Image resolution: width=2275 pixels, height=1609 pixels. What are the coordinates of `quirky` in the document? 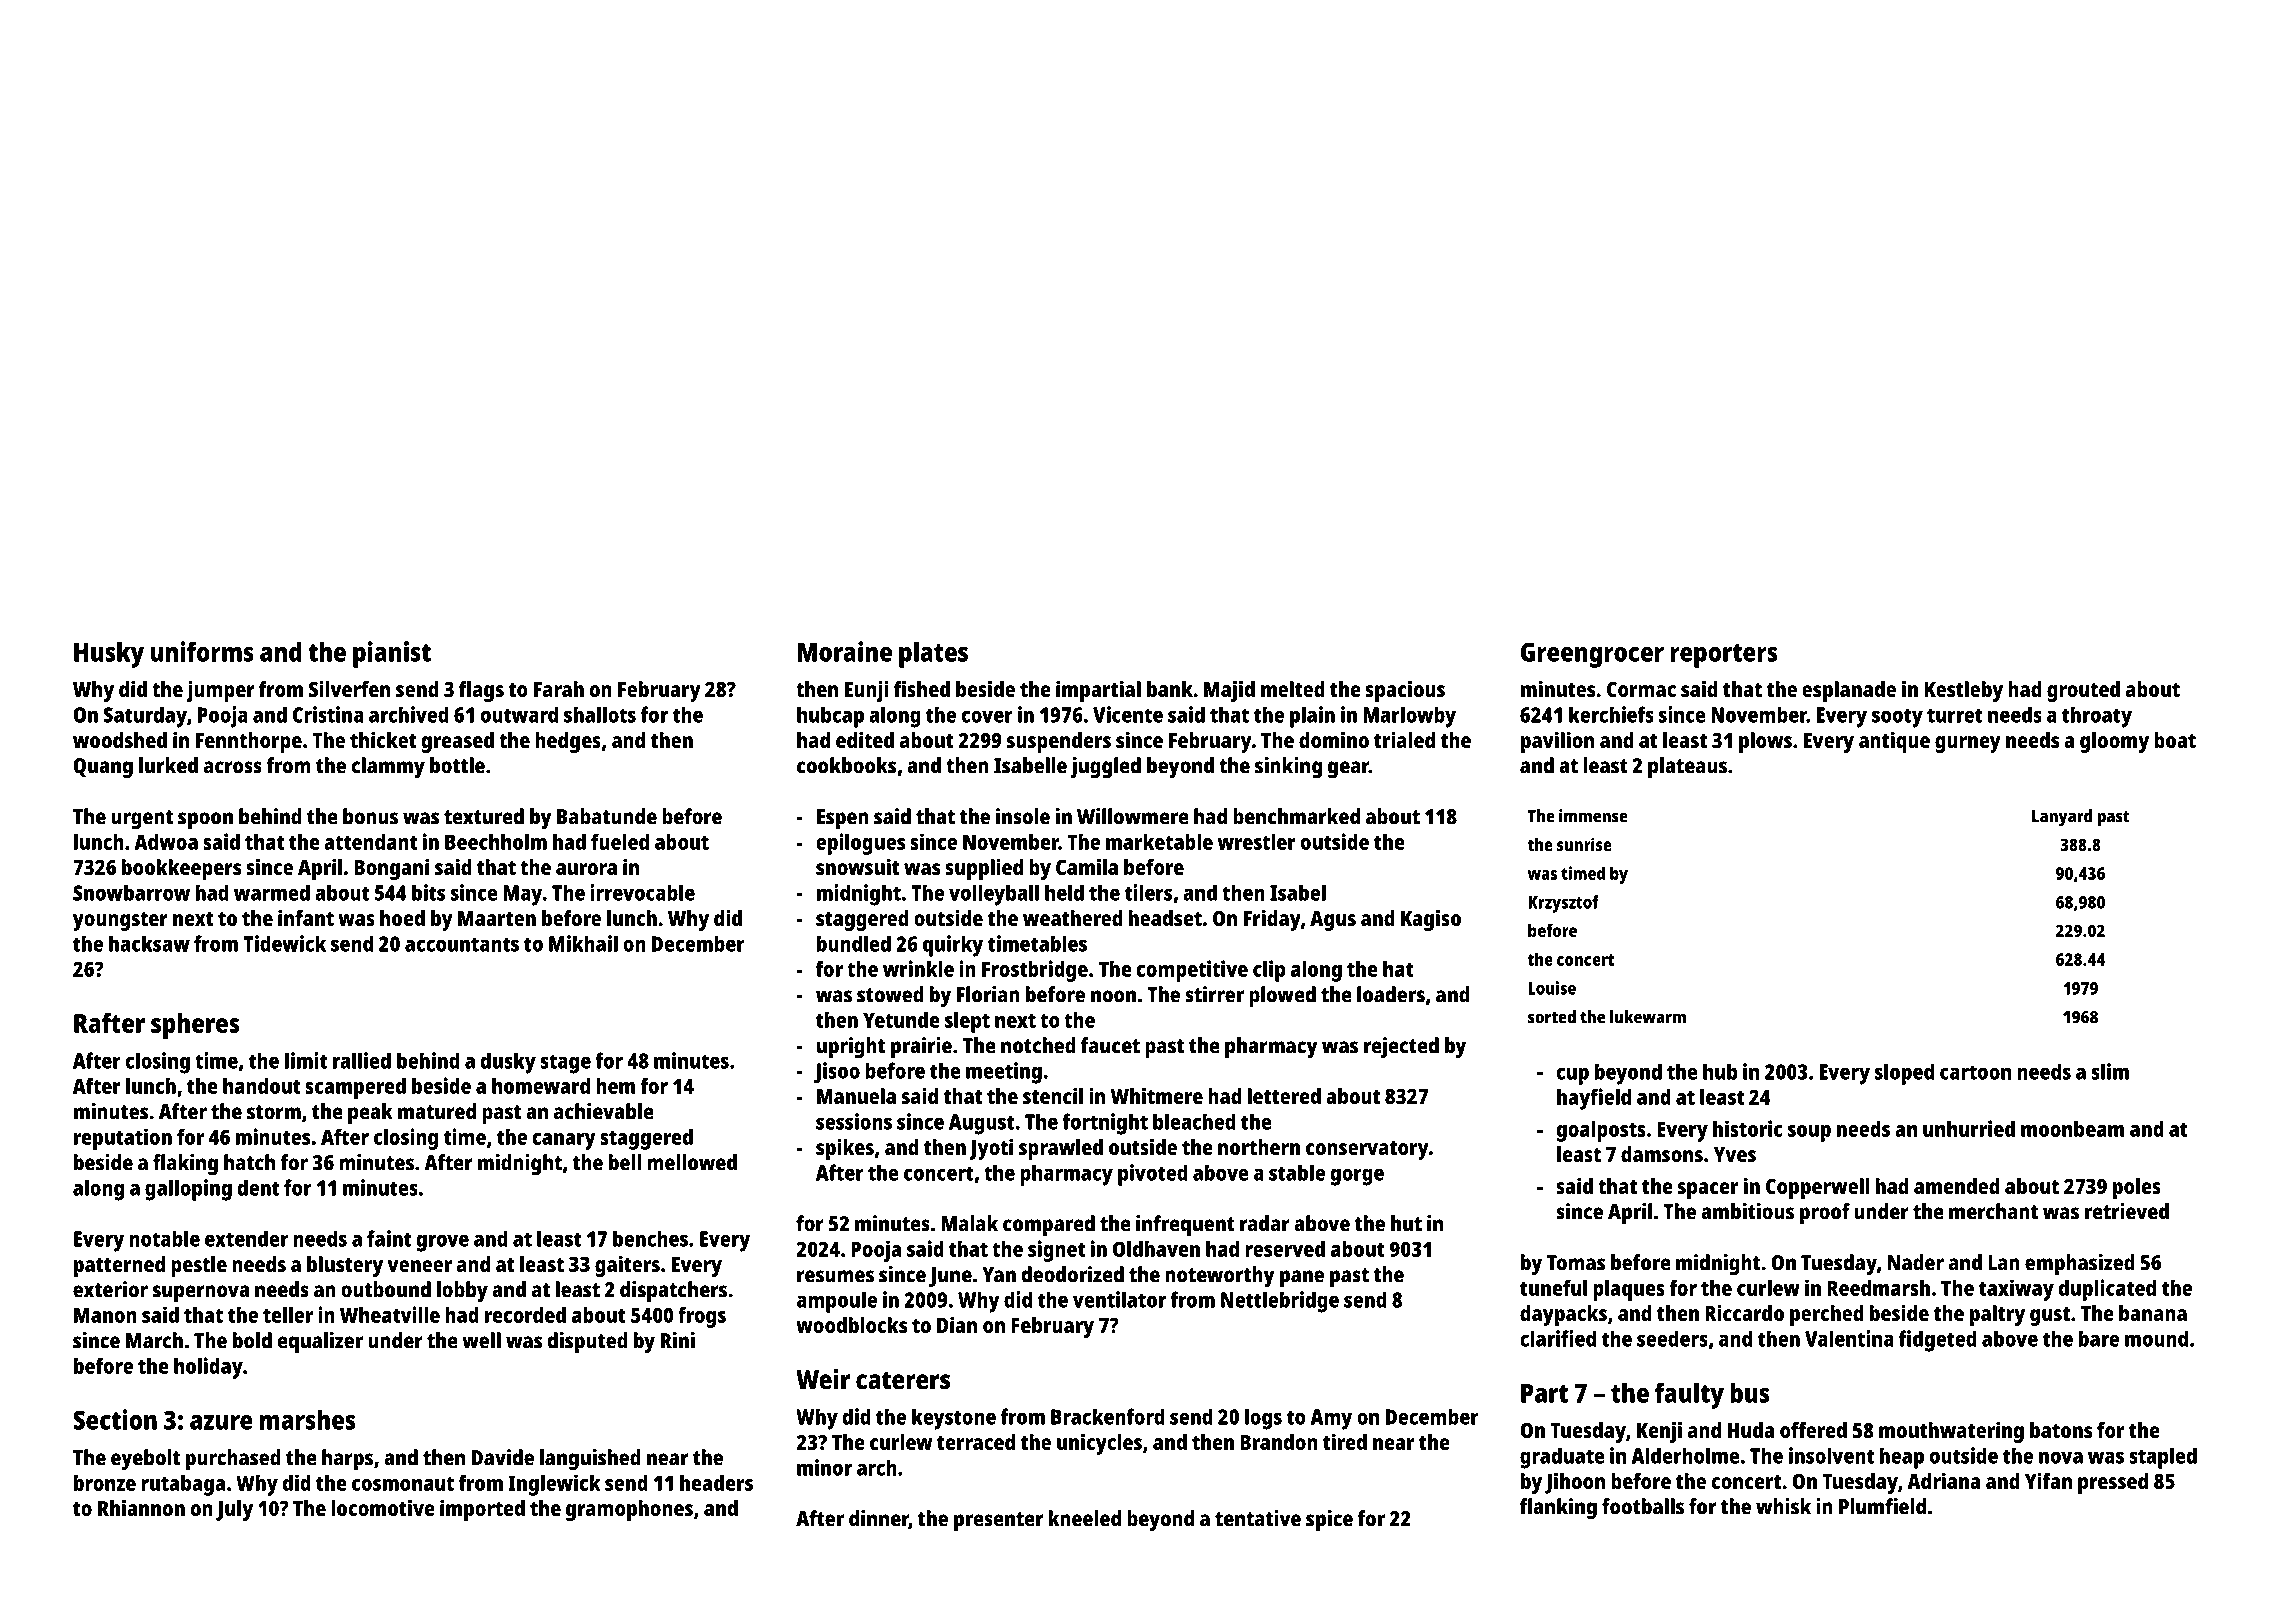 It's located at (953, 946).
